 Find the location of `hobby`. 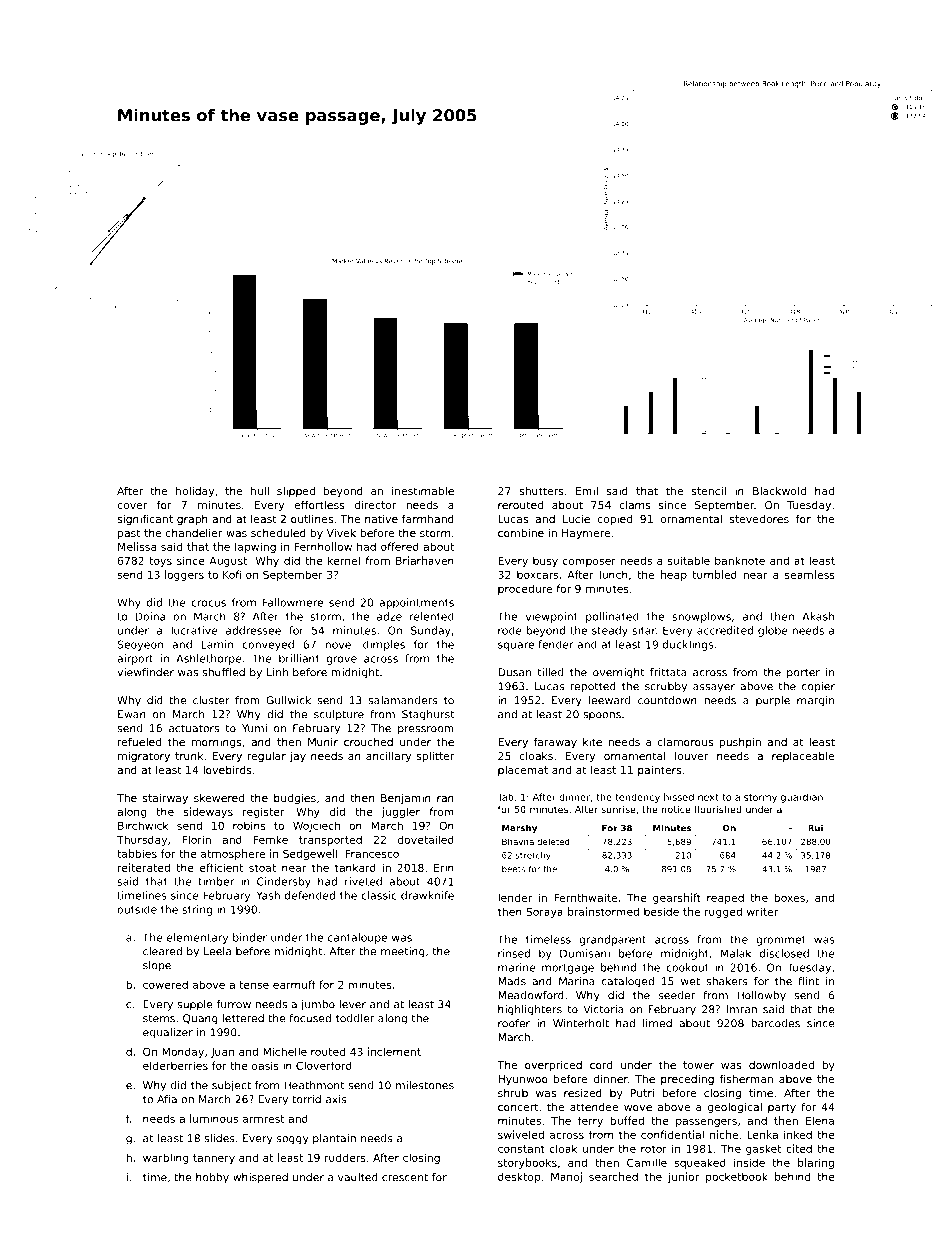

hobby is located at coordinates (212, 1178).
